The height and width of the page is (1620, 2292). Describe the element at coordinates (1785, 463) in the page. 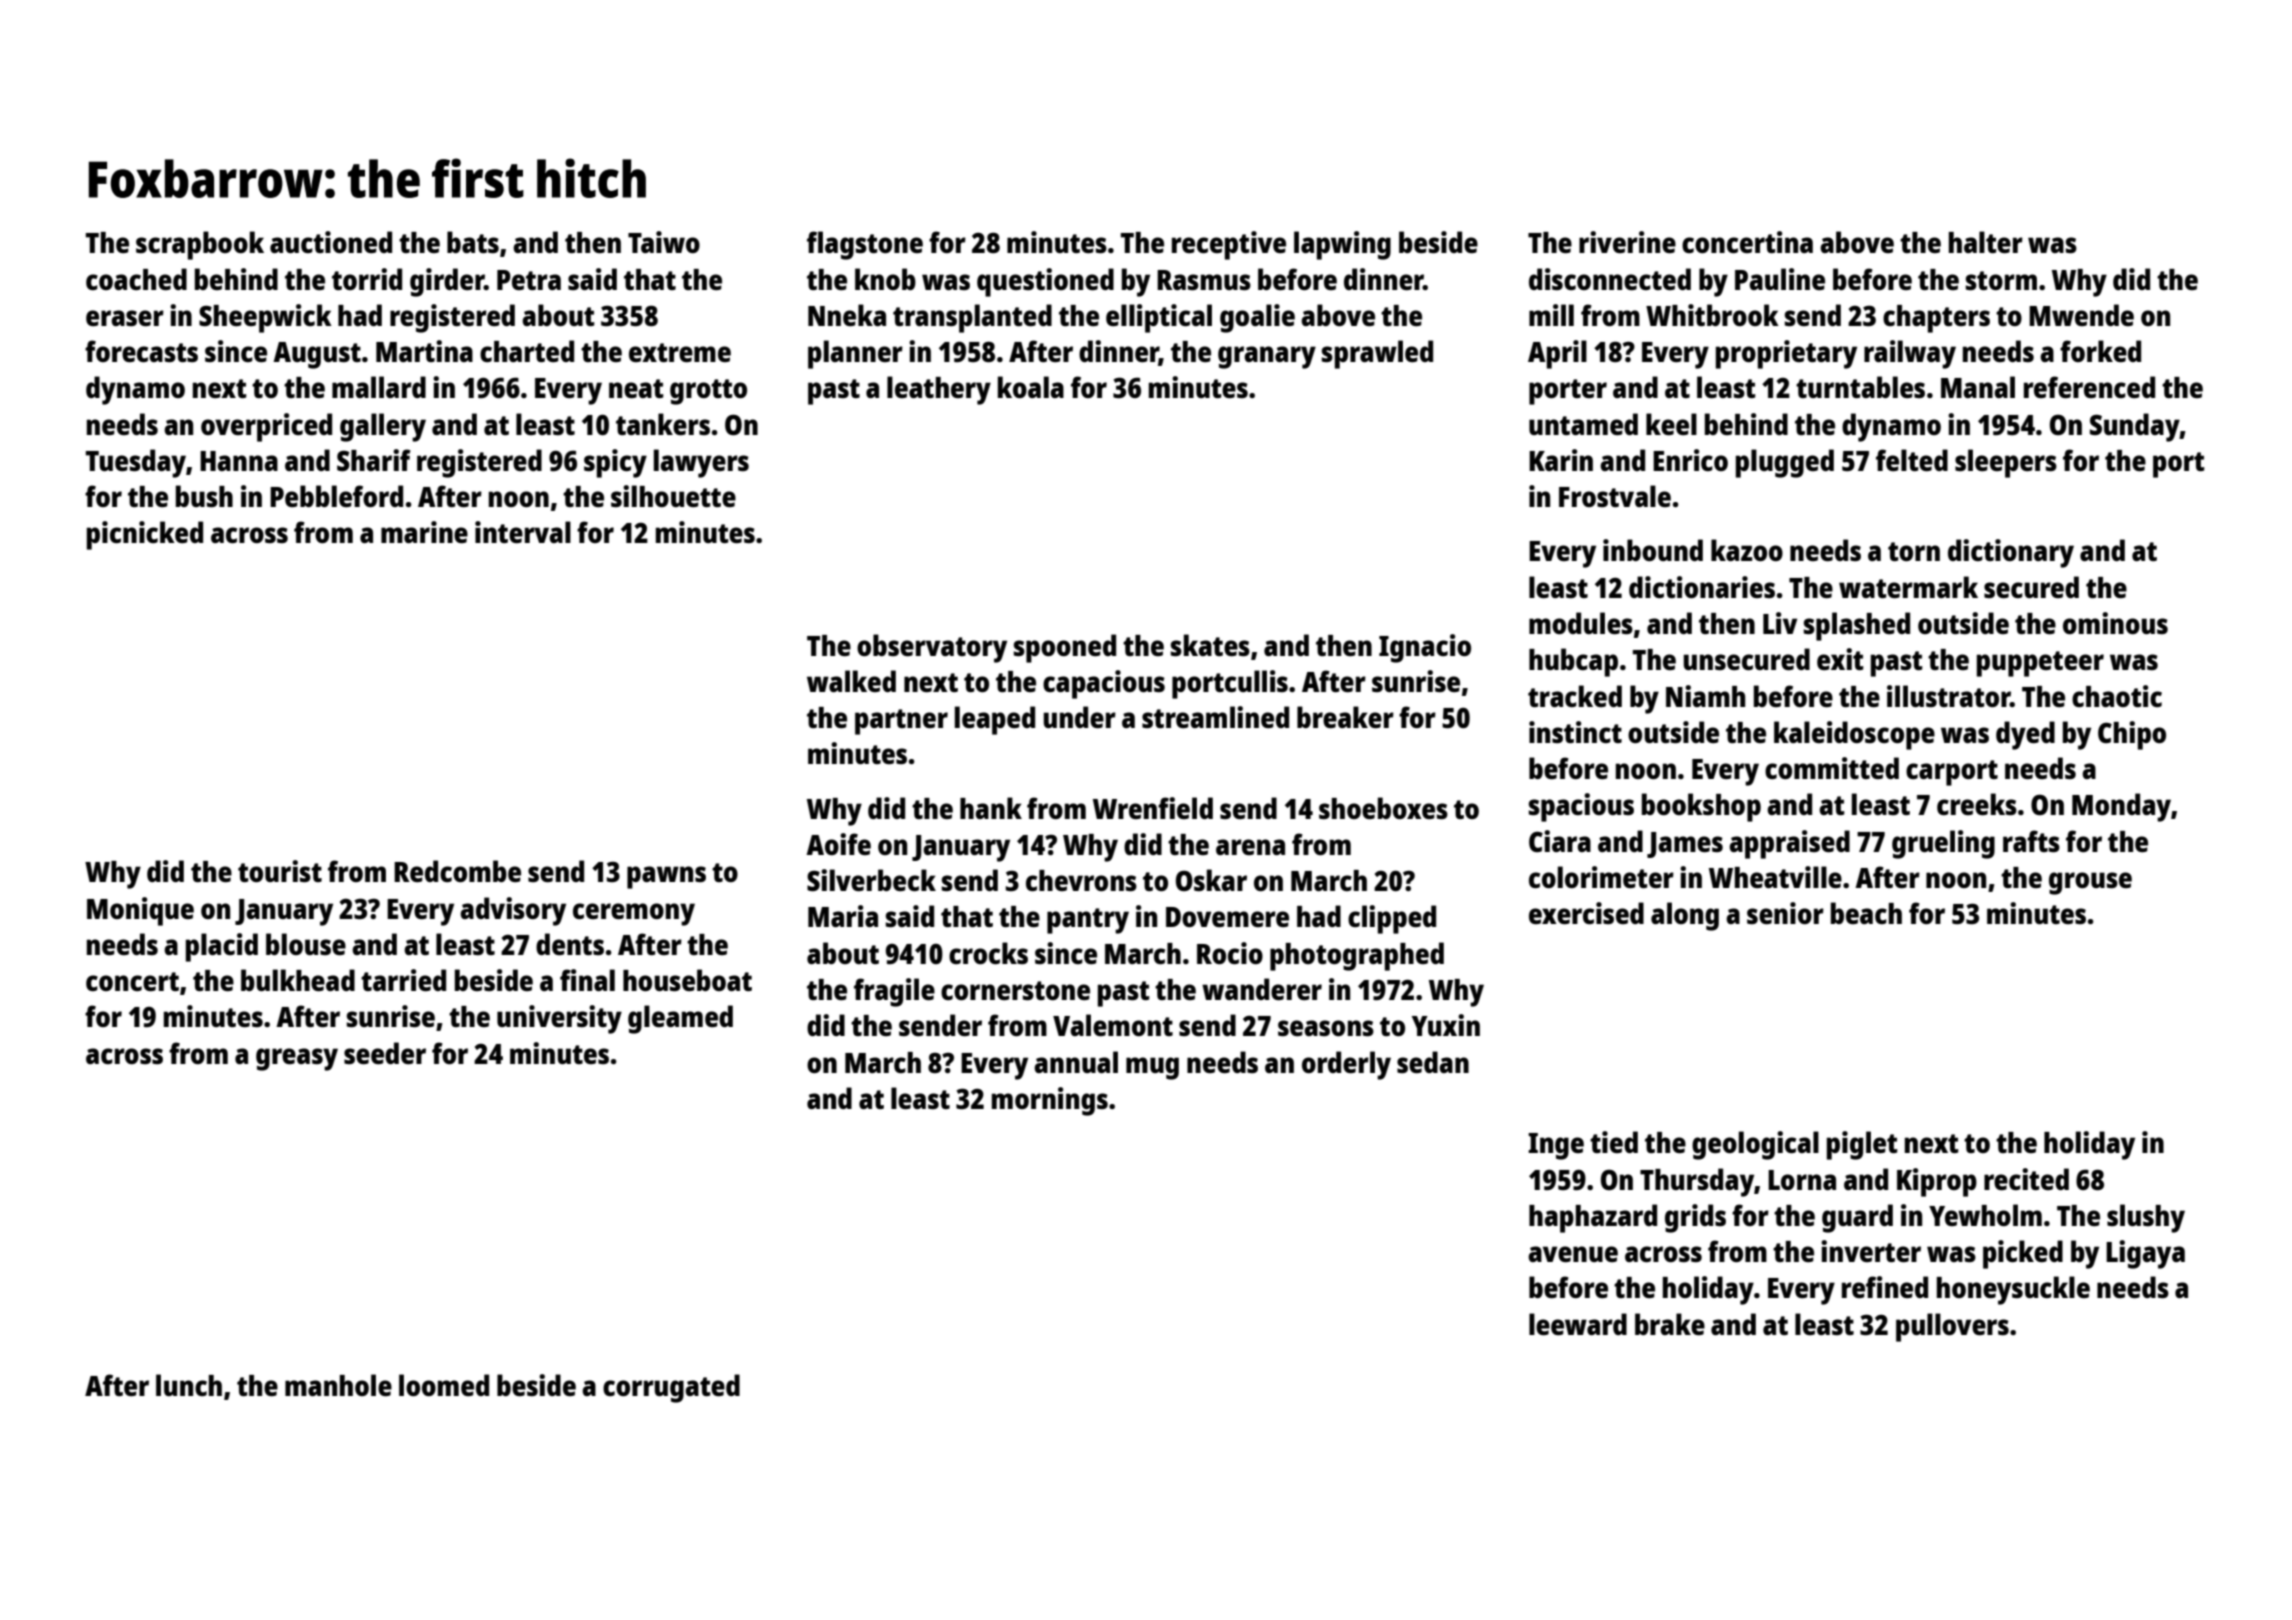

I see `plugged` at that location.
